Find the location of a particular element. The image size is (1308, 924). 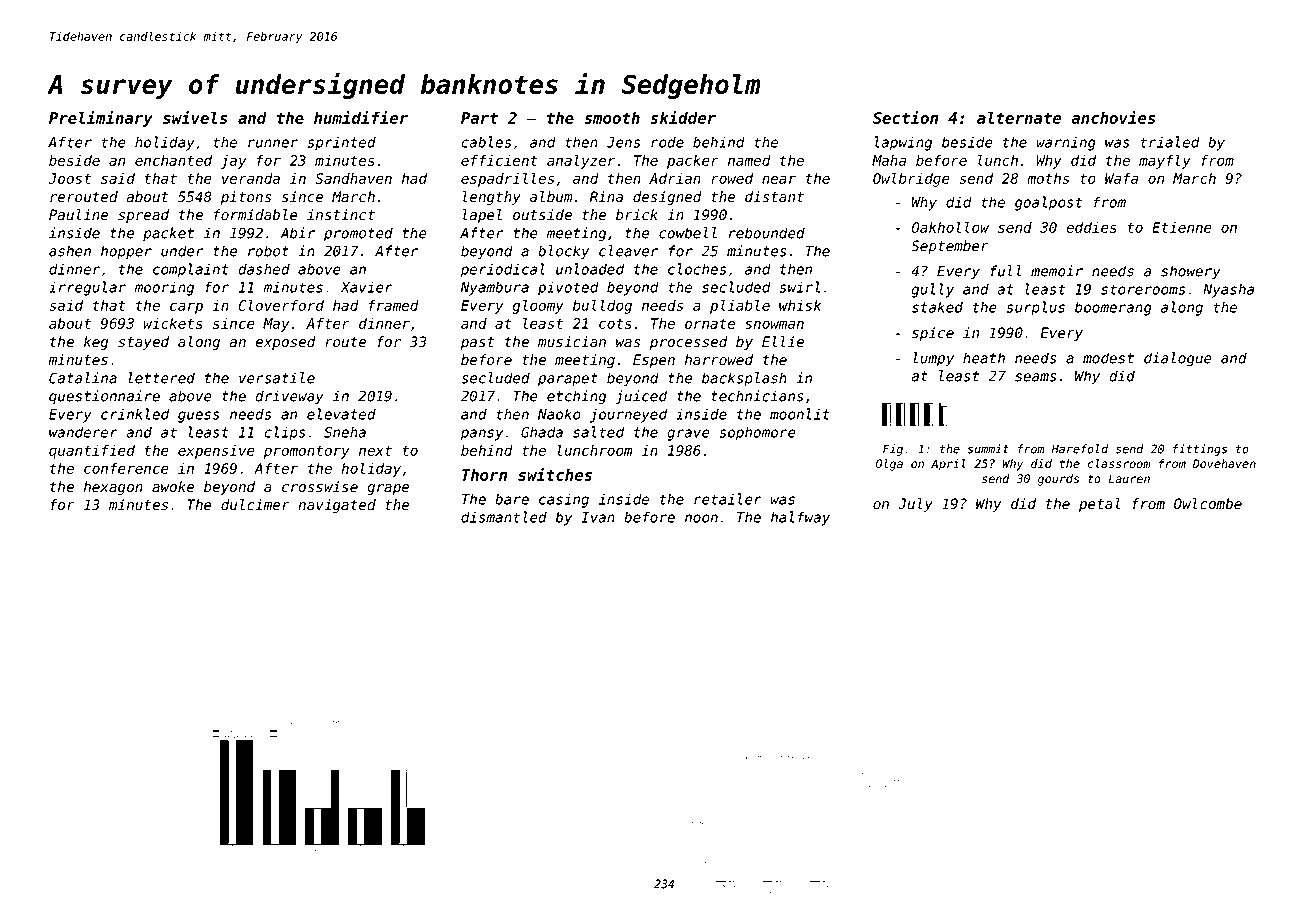

swivels is located at coordinates (195, 117).
